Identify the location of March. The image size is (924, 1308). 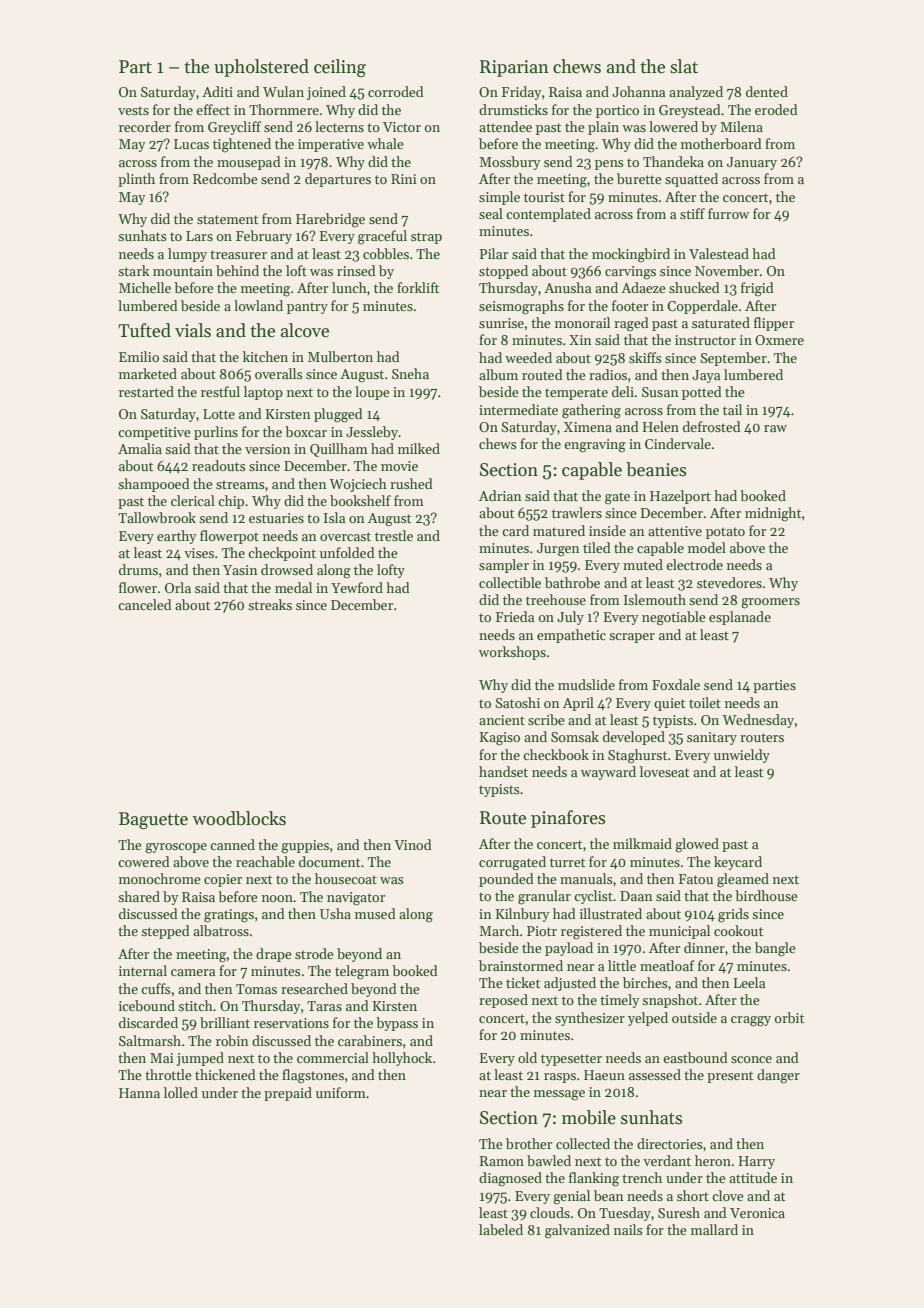
(499, 930).
